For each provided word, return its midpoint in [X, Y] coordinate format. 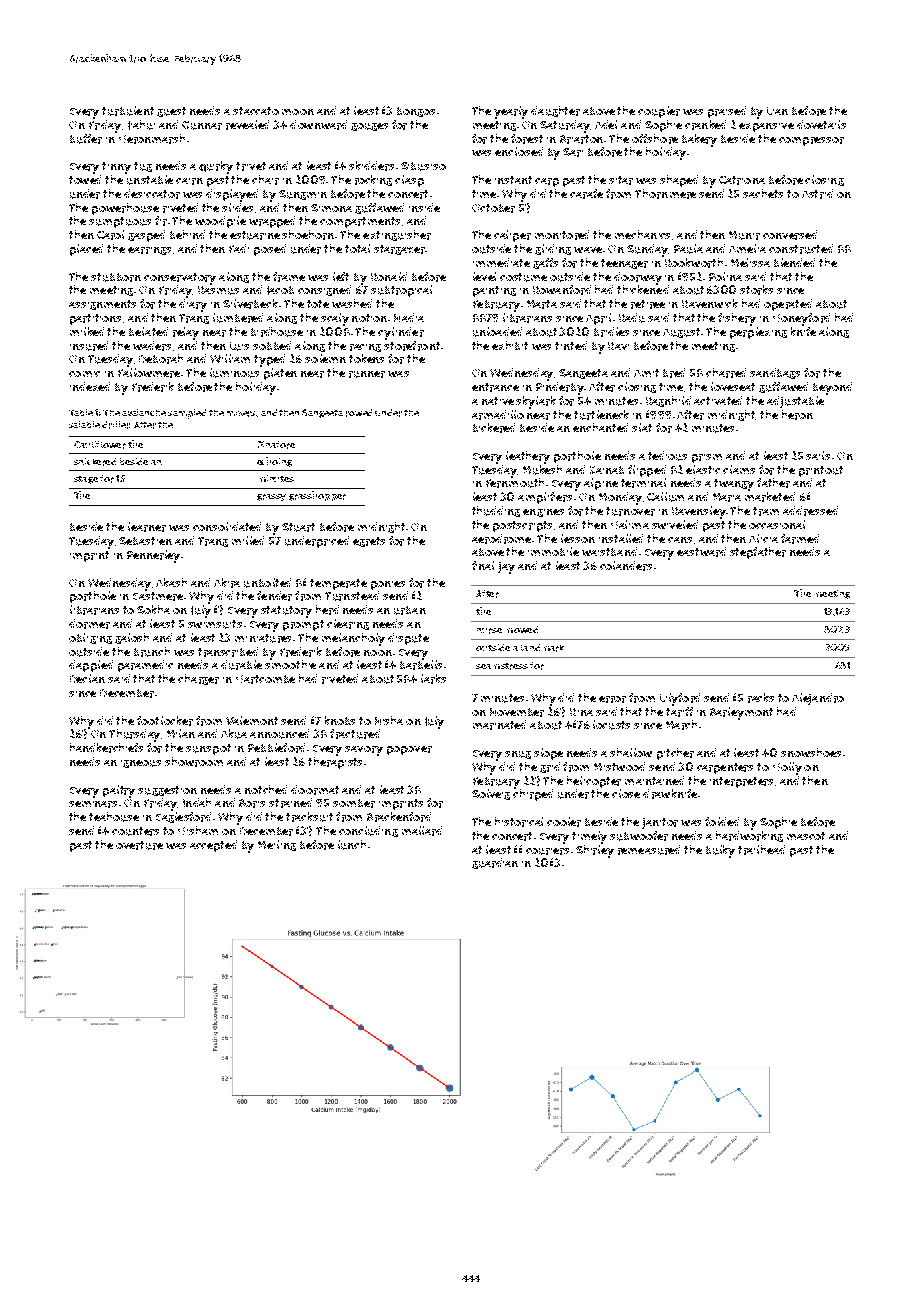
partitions [95, 319]
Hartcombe [265, 679]
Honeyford [801, 319]
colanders [626, 566]
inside [424, 207]
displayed [232, 195]
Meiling [277, 845]
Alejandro [818, 699]
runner [367, 374]
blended [794, 262]
